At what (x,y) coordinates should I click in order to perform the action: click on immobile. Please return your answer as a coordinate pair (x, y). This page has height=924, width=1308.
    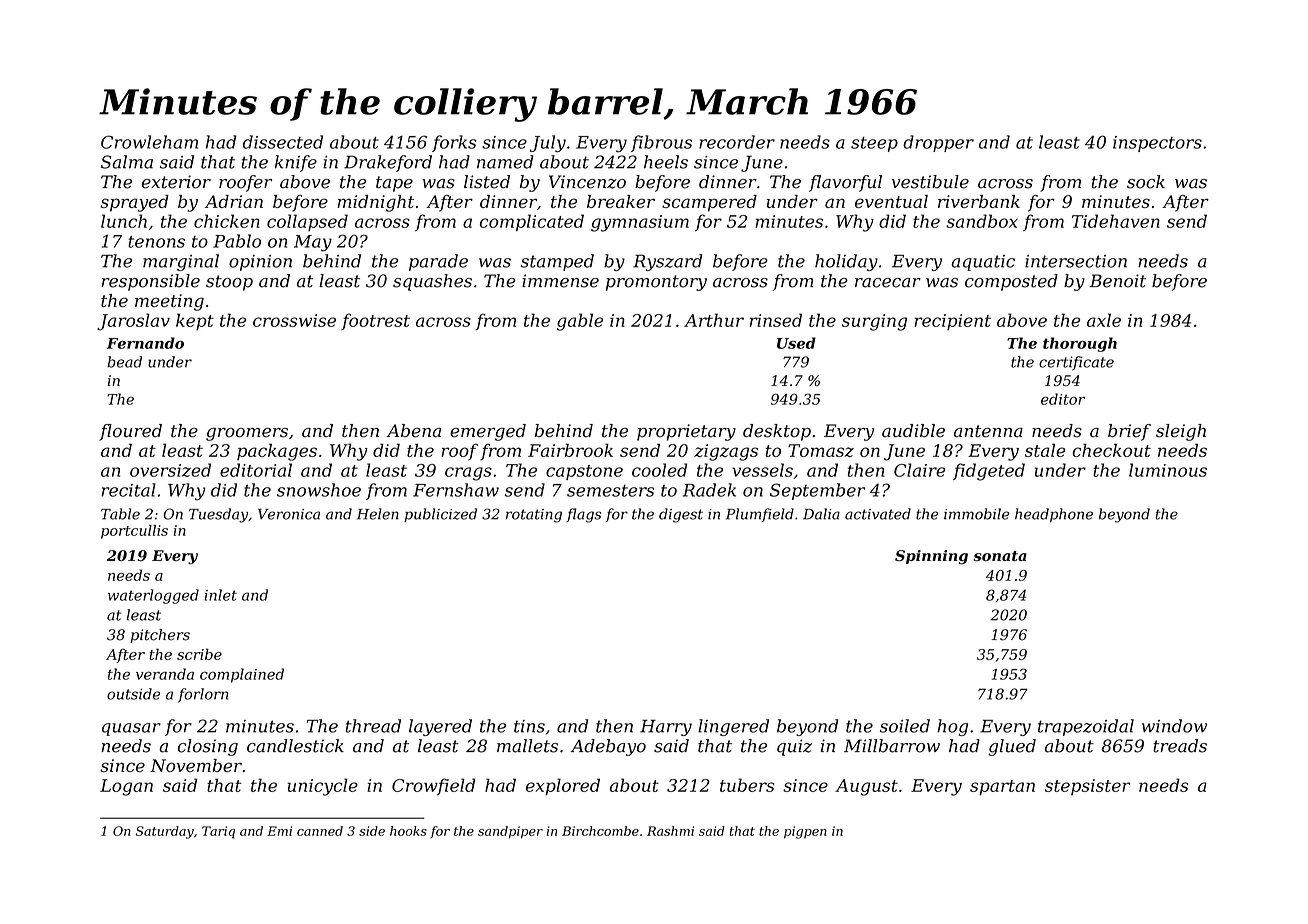
    Looking at the image, I should click on (976, 514).
